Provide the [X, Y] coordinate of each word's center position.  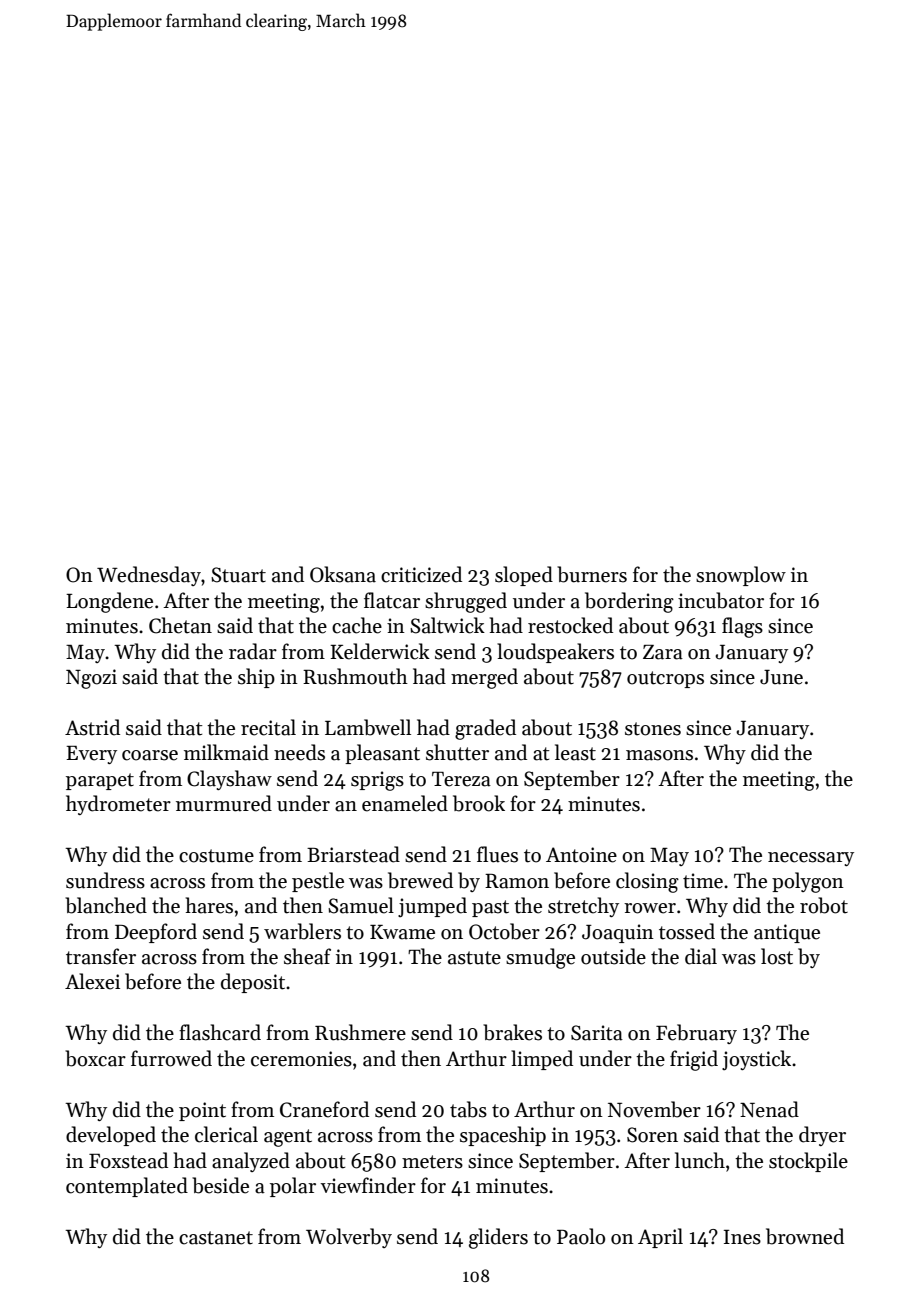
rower [650, 908]
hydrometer [118, 805]
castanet [216, 1238]
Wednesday [149, 576]
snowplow [741, 576]
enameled [405, 803]
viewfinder [368, 1185]
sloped [524, 576]
